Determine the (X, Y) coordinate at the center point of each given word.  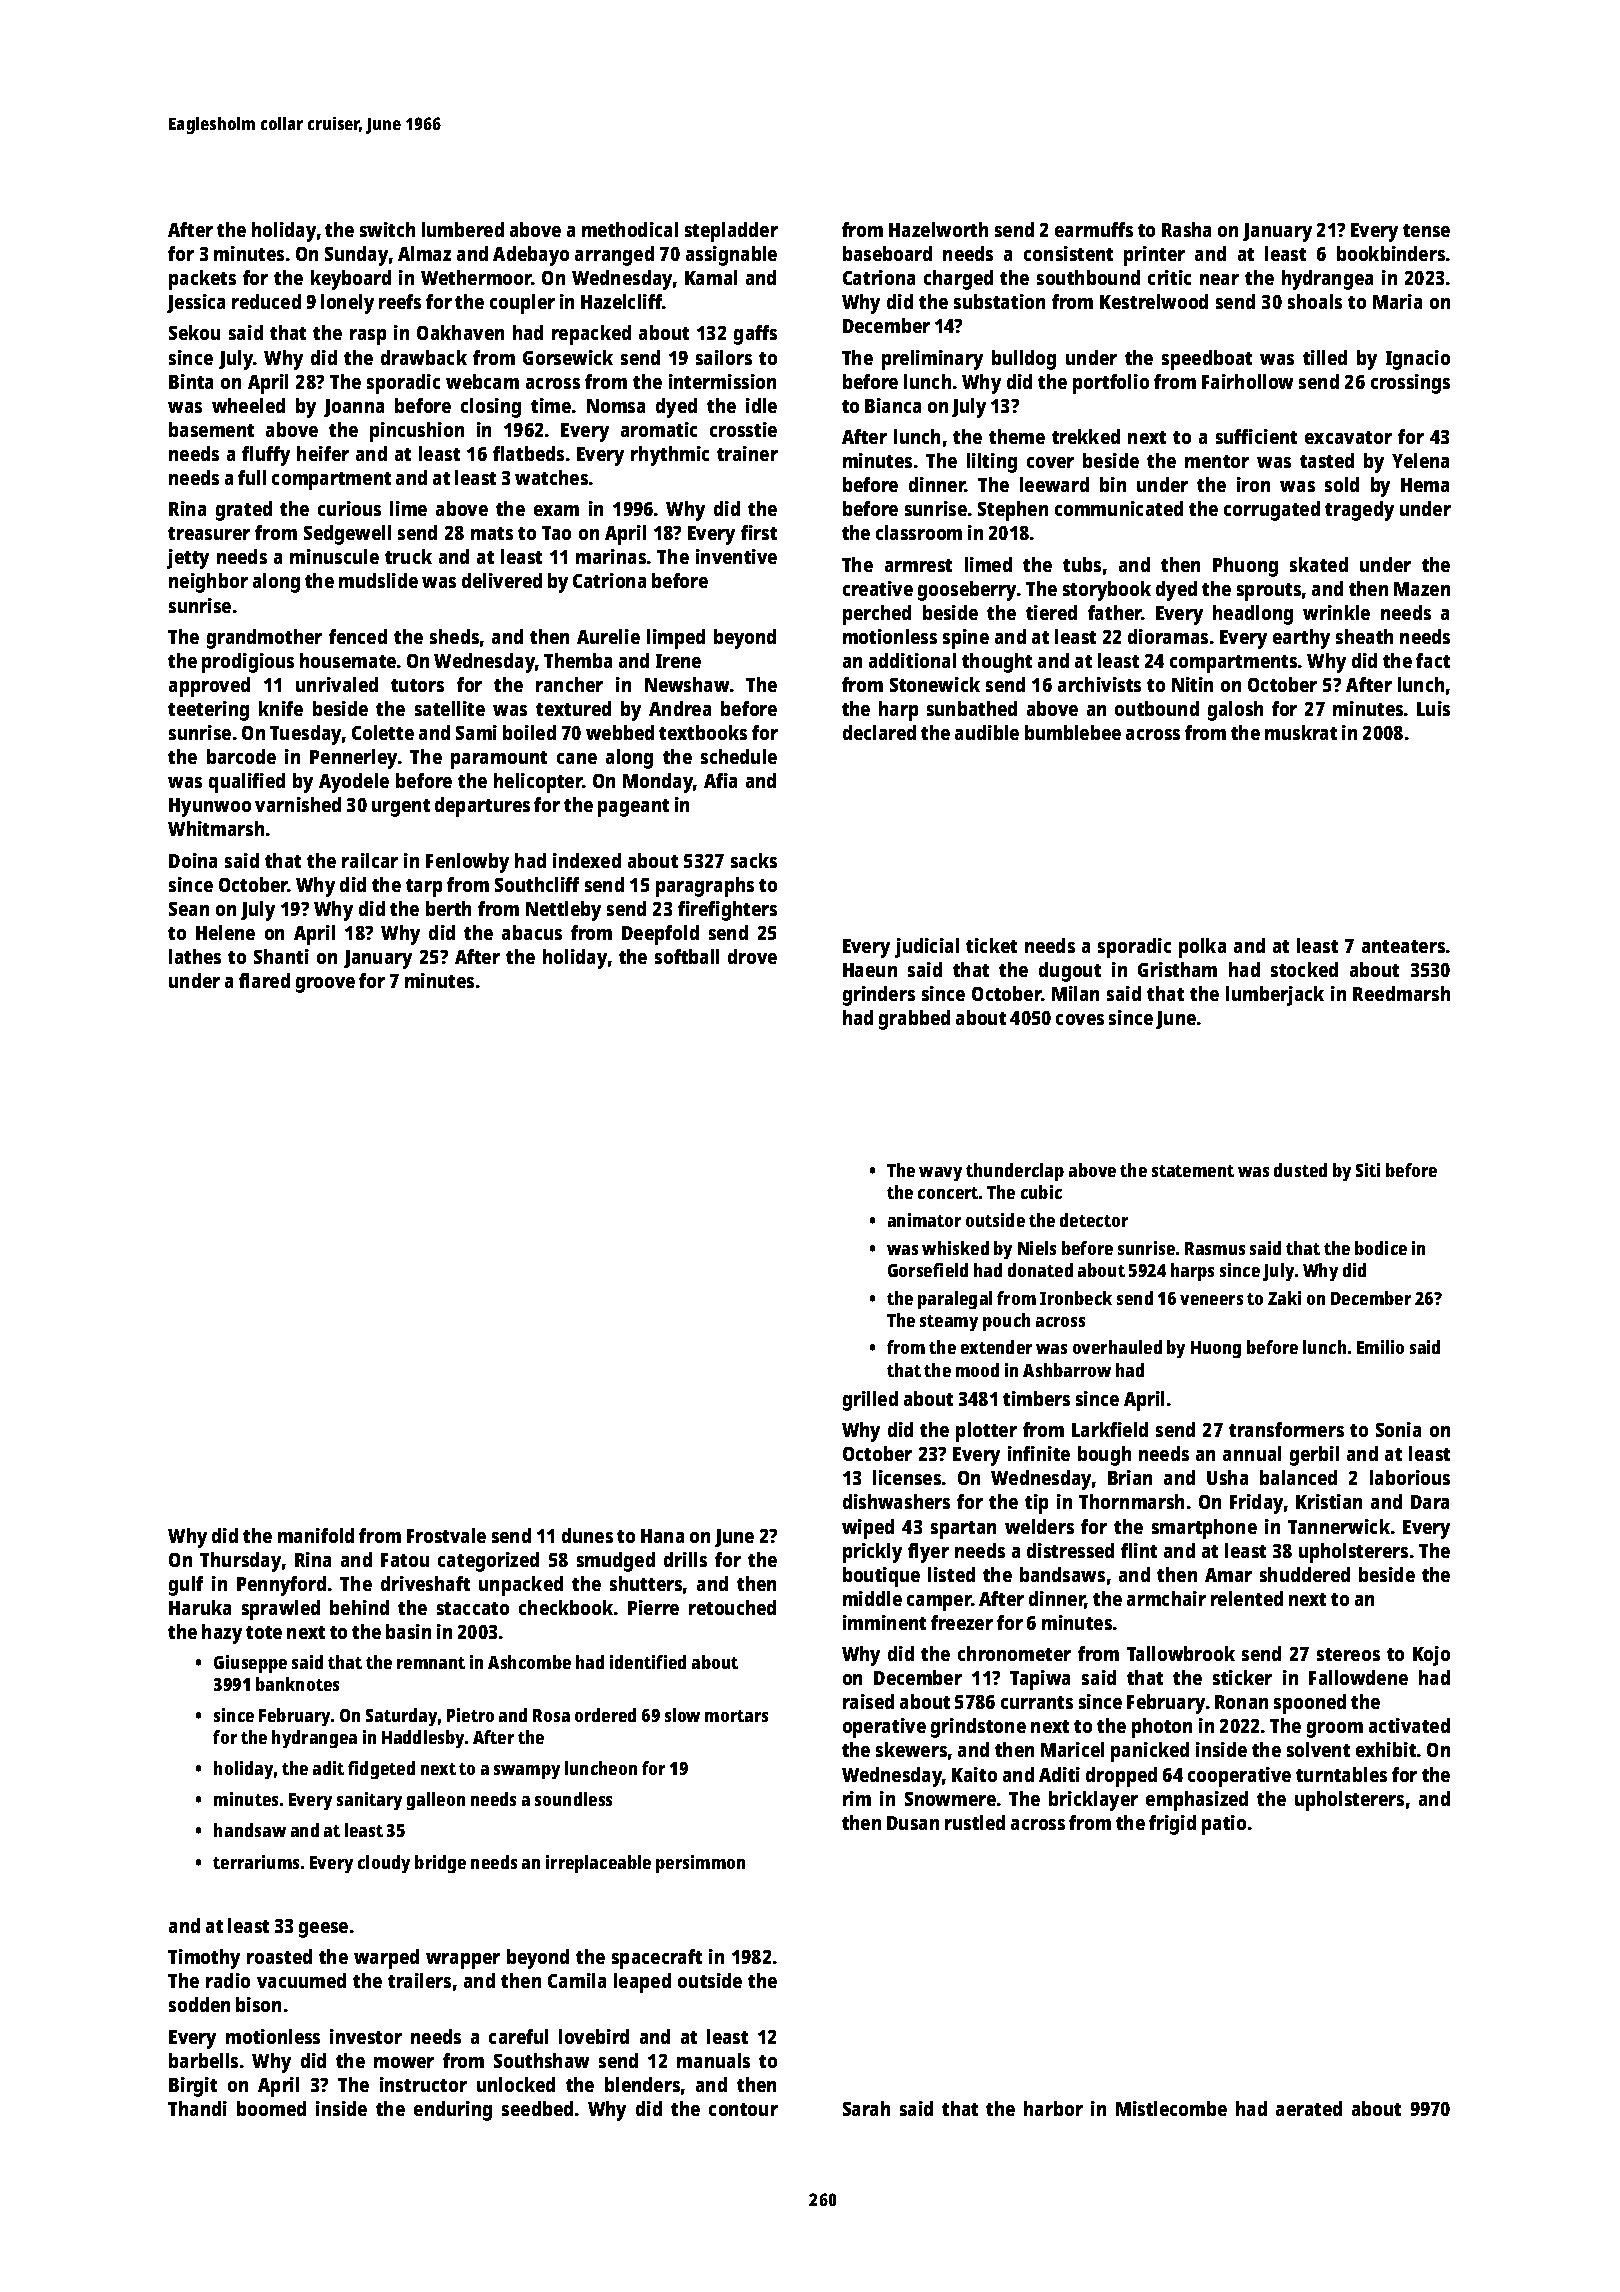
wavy (940, 1174)
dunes (587, 1535)
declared (879, 732)
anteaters (1403, 946)
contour (743, 2109)
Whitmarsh (216, 828)
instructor (423, 2084)
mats (492, 533)
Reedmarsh (1401, 993)
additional (912, 660)
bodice (1381, 1248)
